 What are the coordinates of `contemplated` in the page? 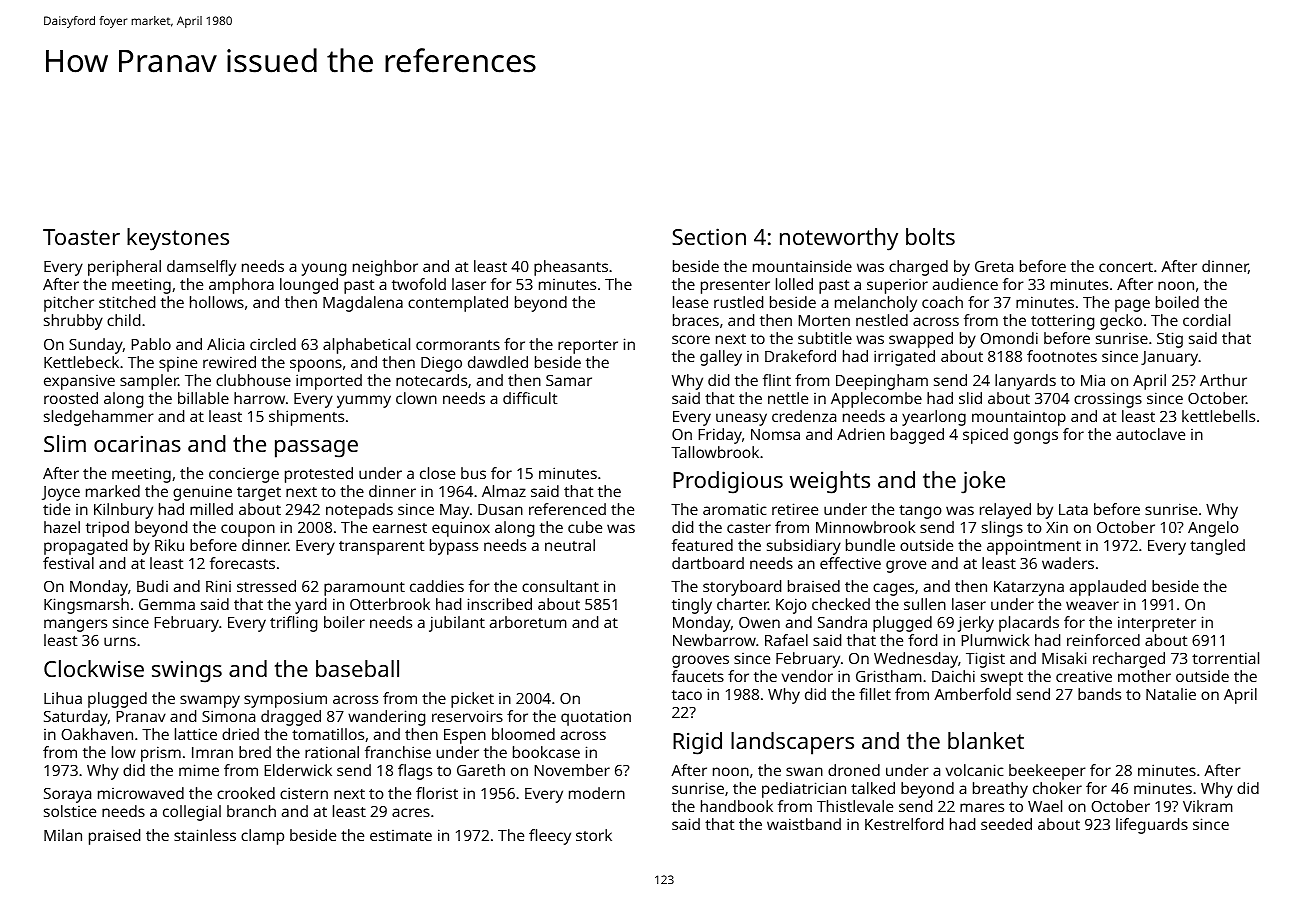 It's located at (458, 304).
